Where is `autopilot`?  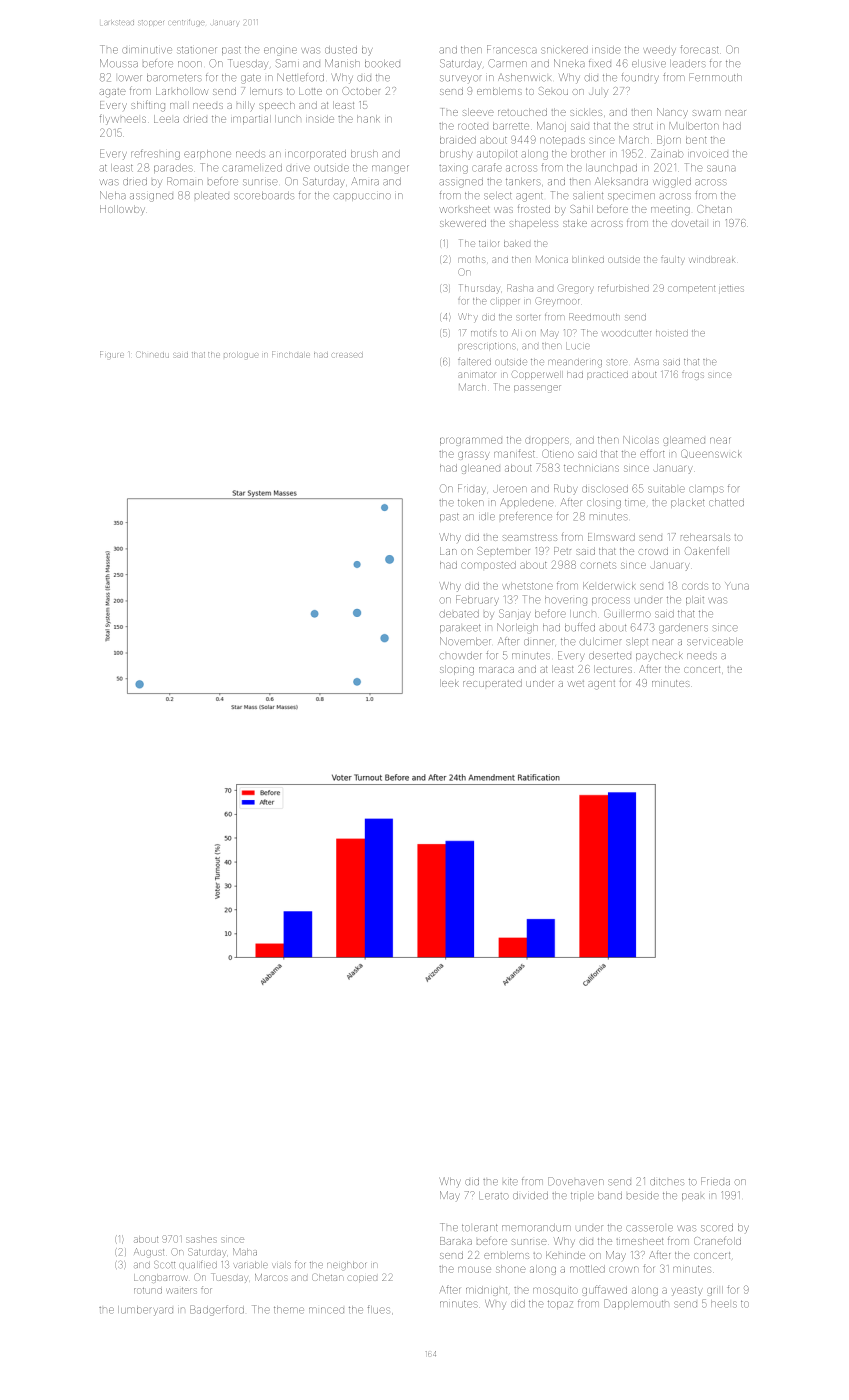 autopilot is located at coordinates (497, 154).
